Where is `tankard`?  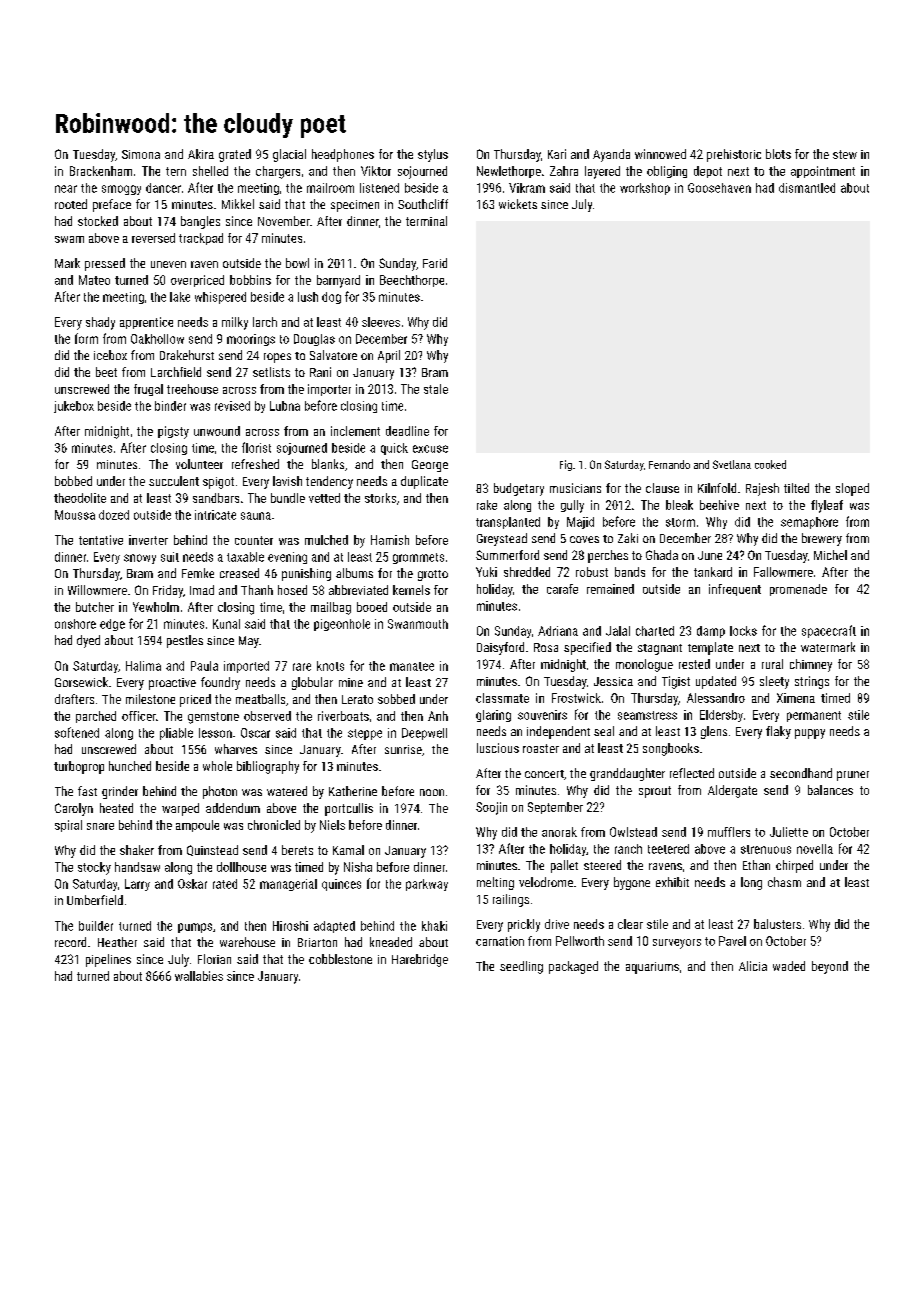 tankard is located at coordinates (713, 572).
